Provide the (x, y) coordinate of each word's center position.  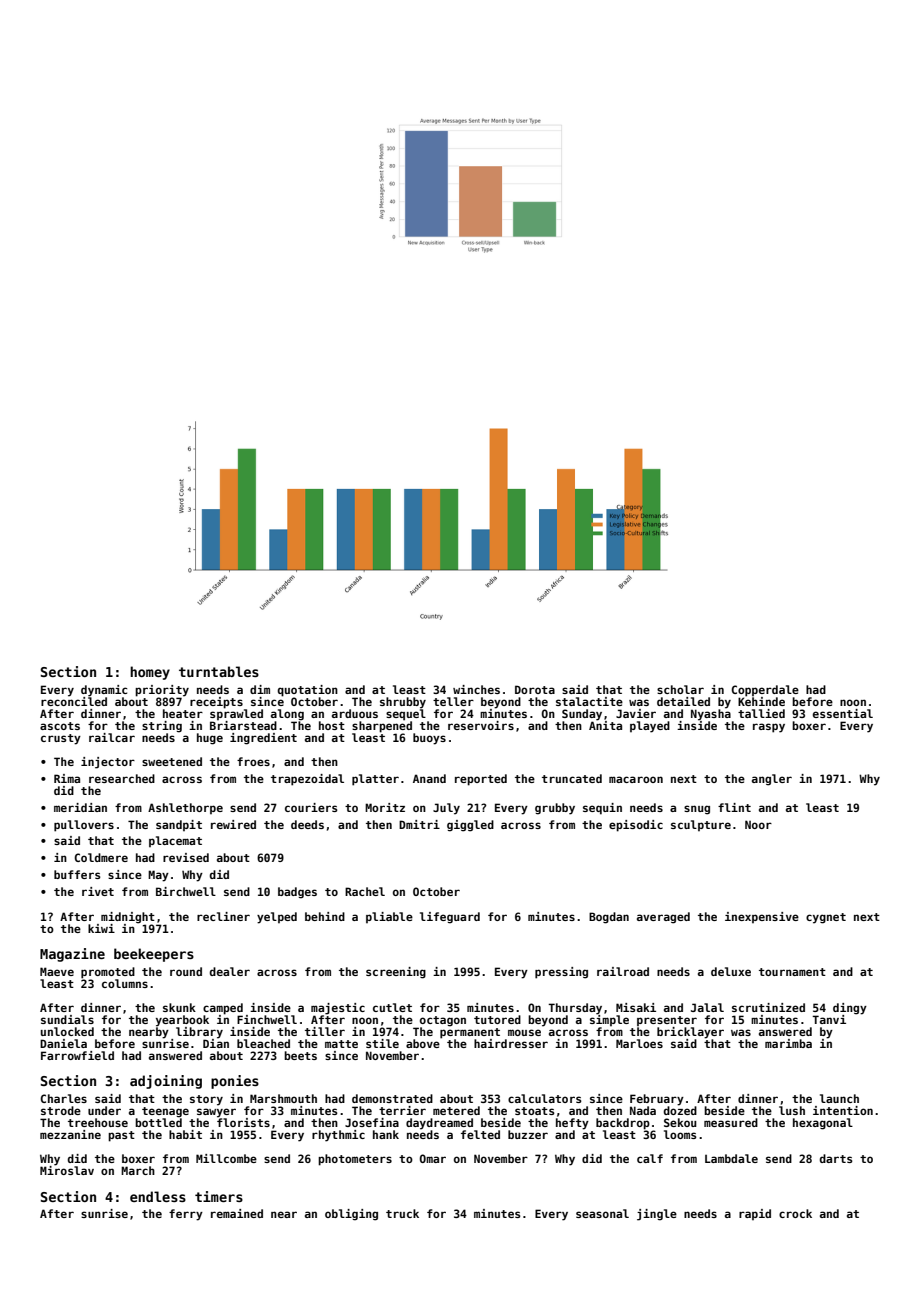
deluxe (731, 971)
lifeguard (450, 918)
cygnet (826, 918)
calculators (545, 1098)
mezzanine (70, 1134)
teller (453, 701)
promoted (108, 973)
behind (325, 916)
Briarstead (243, 725)
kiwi (101, 928)
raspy (769, 728)
